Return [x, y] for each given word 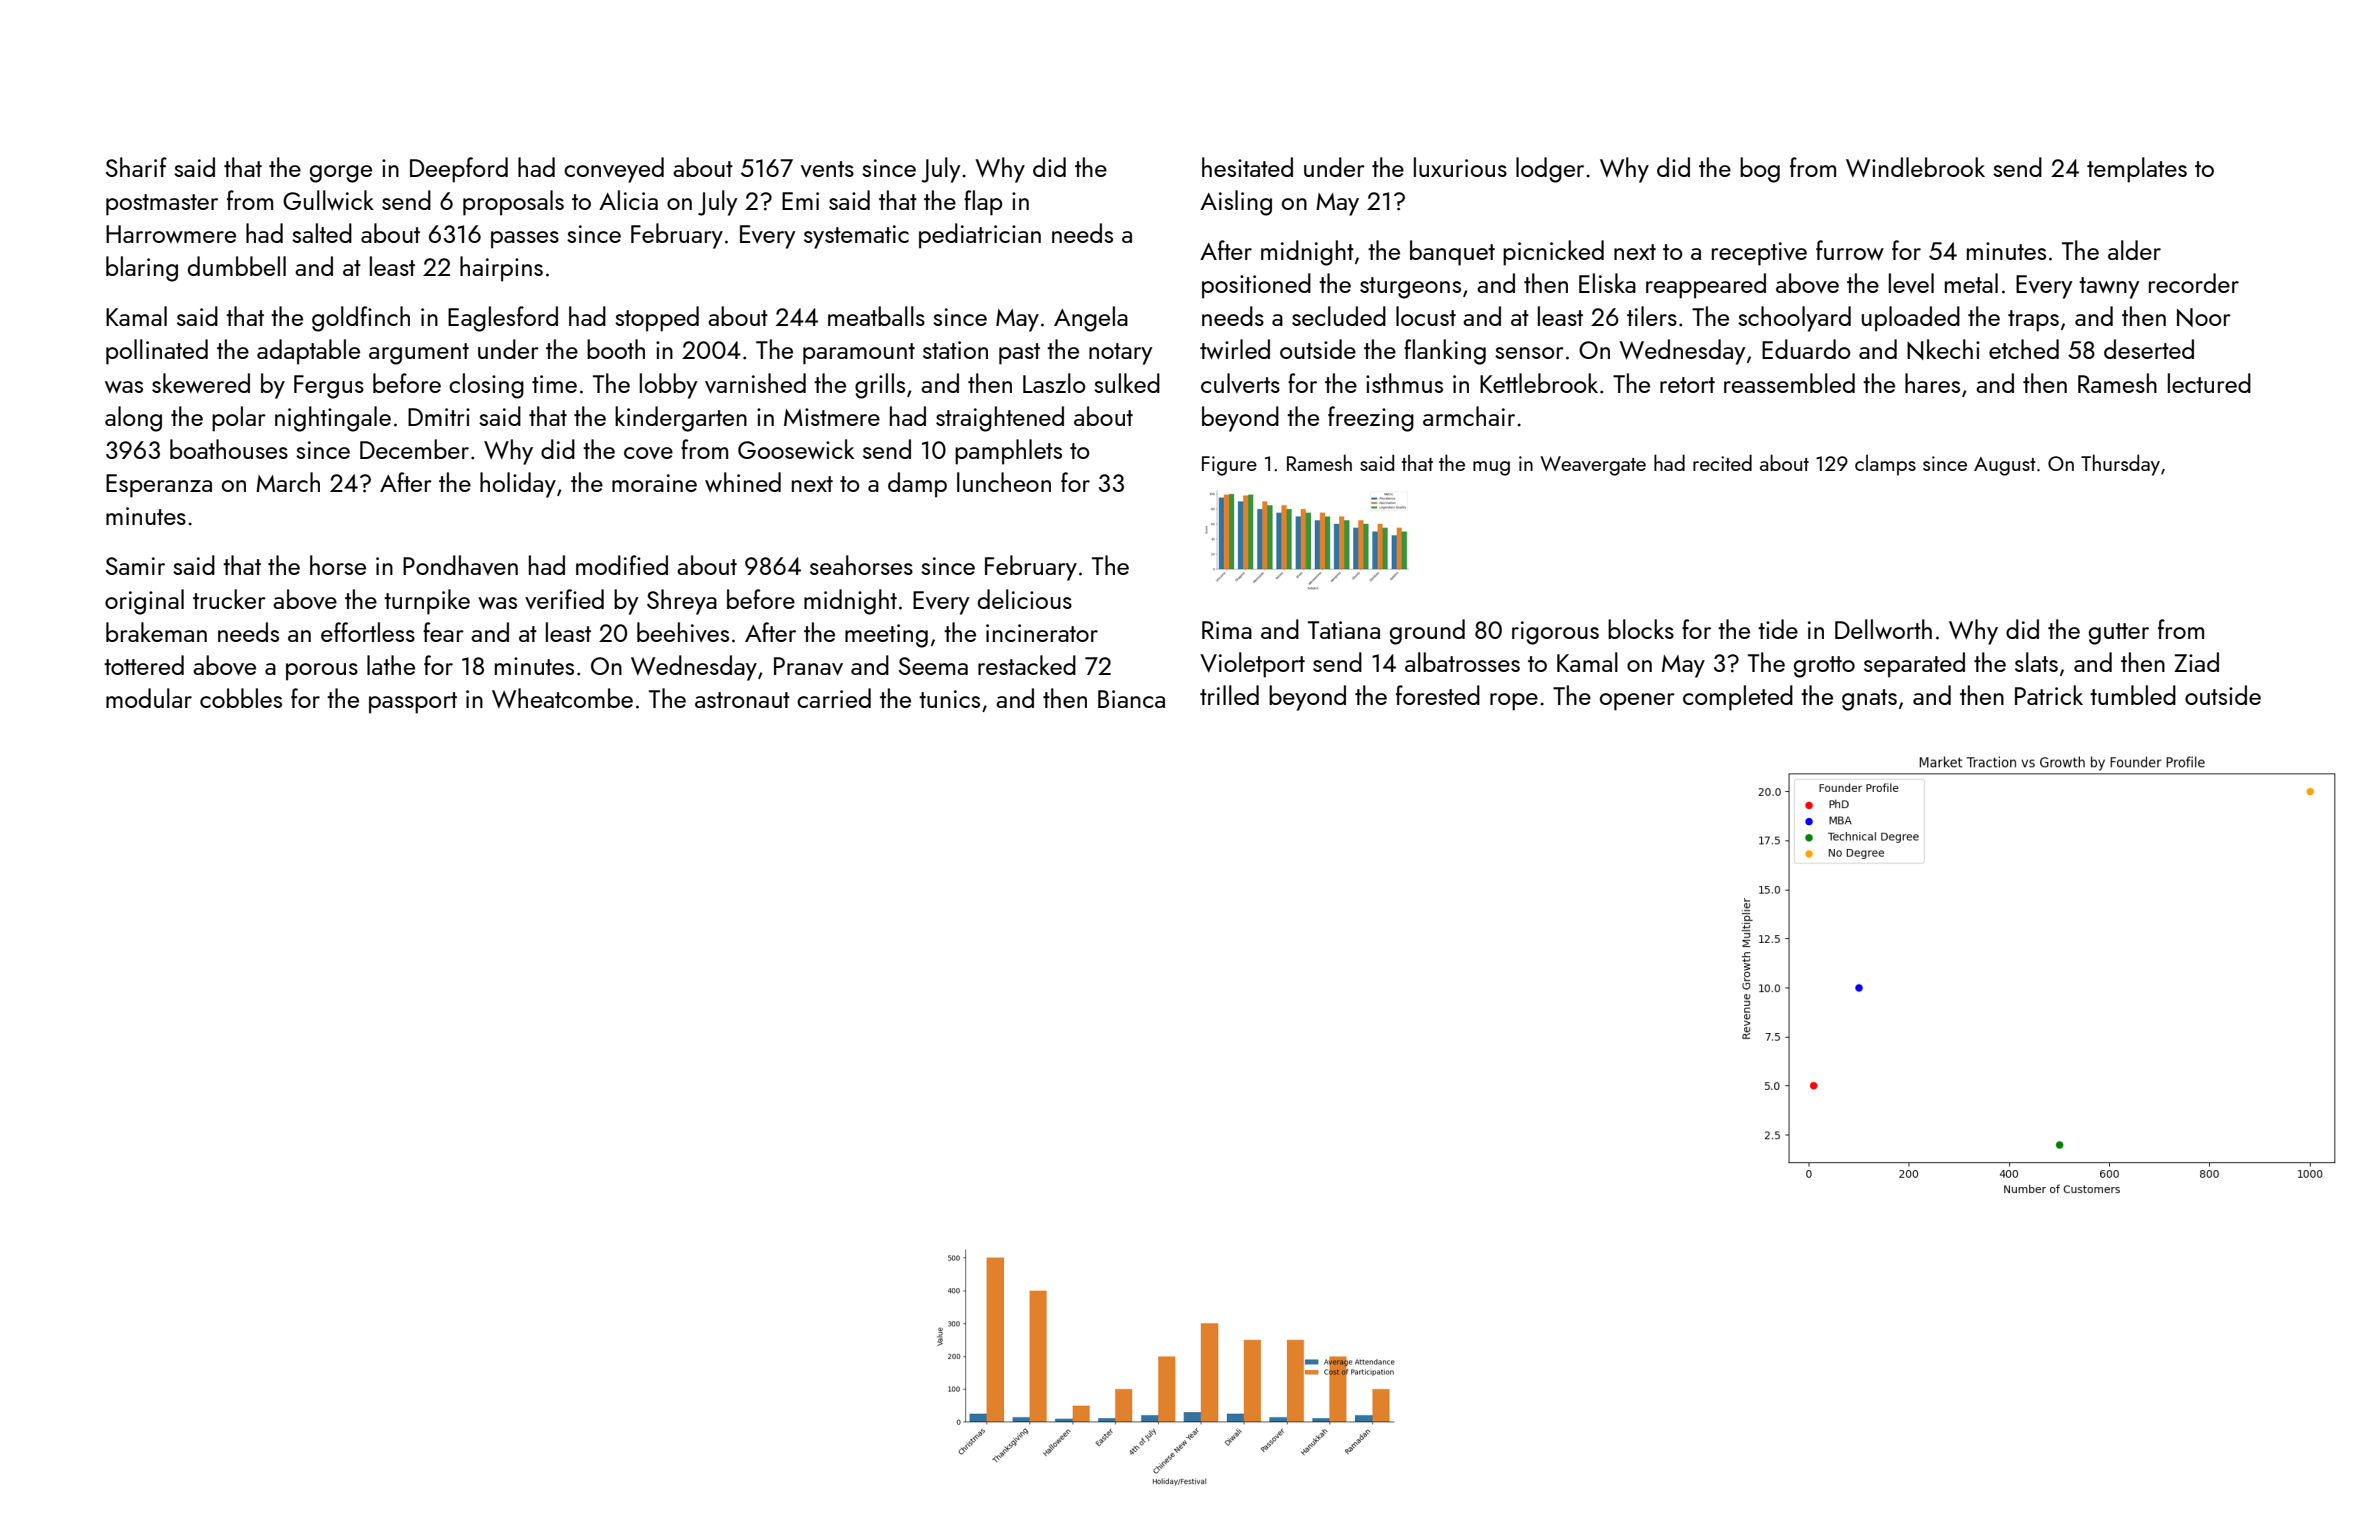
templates [2137, 170]
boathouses [229, 449]
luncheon [1004, 482]
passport [413, 703]
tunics [949, 699]
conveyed [614, 170]
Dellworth [1883, 629]
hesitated [1247, 167]
